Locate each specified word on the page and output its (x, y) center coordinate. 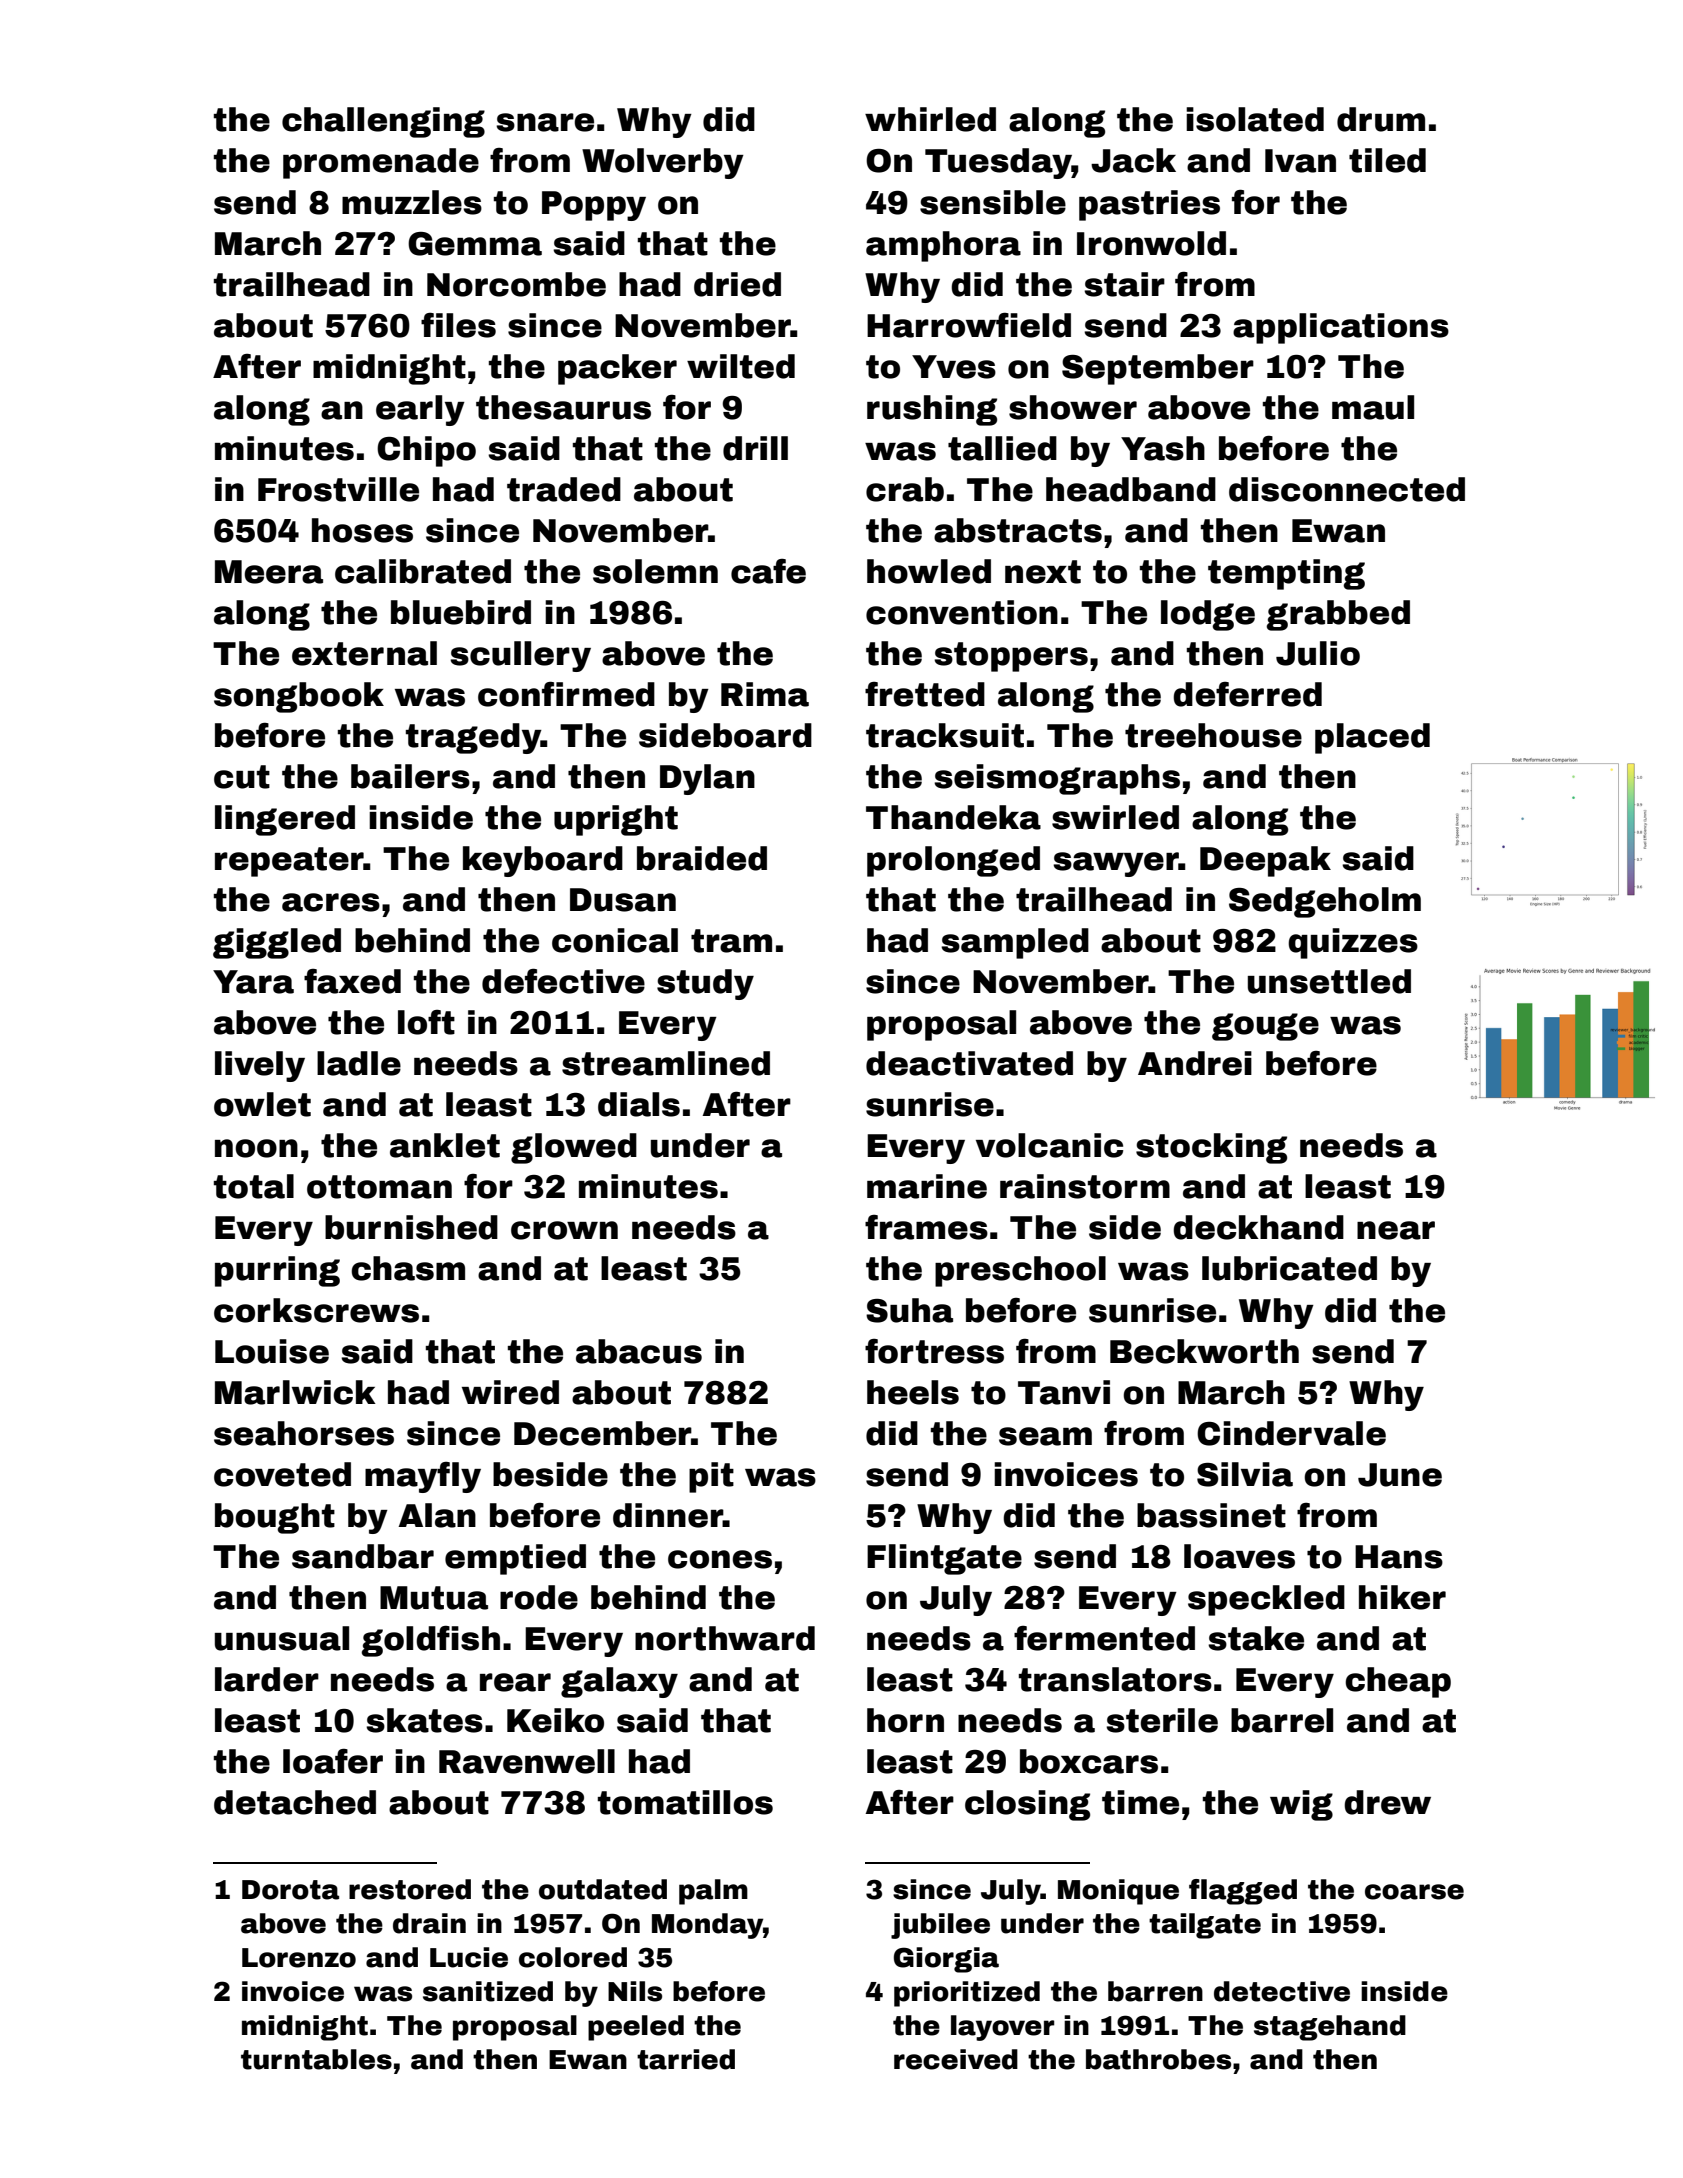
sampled (1015, 943)
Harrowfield (969, 325)
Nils (635, 1991)
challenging (383, 122)
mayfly (423, 1477)
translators (1115, 1679)
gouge (1265, 1027)
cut (242, 777)
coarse (1414, 1892)
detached (295, 1802)
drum (1381, 119)
